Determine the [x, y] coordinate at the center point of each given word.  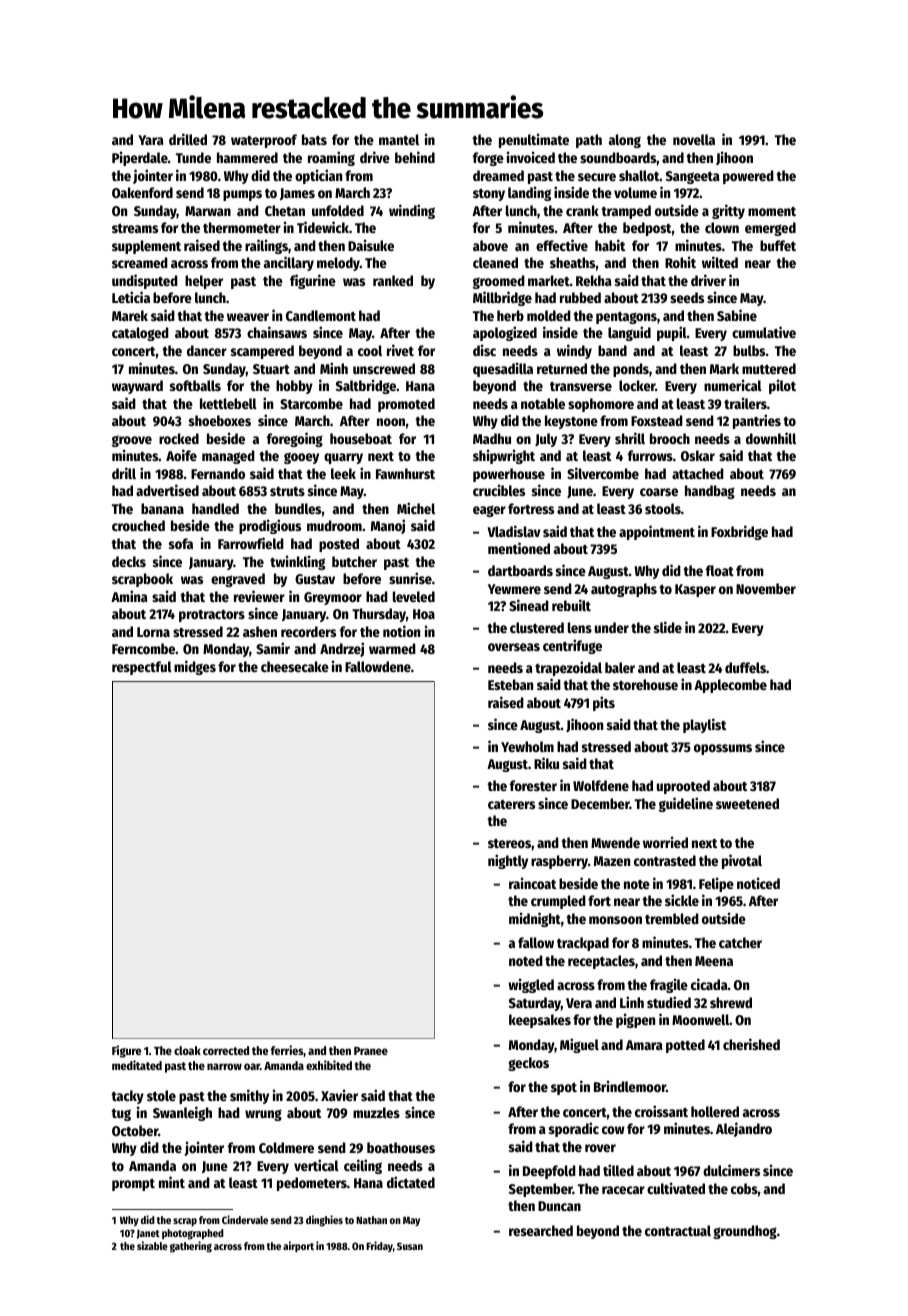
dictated [411, 1182]
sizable [152, 1245]
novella [694, 139]
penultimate [534, 140]
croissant [661, 1111]
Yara [151, 140]
